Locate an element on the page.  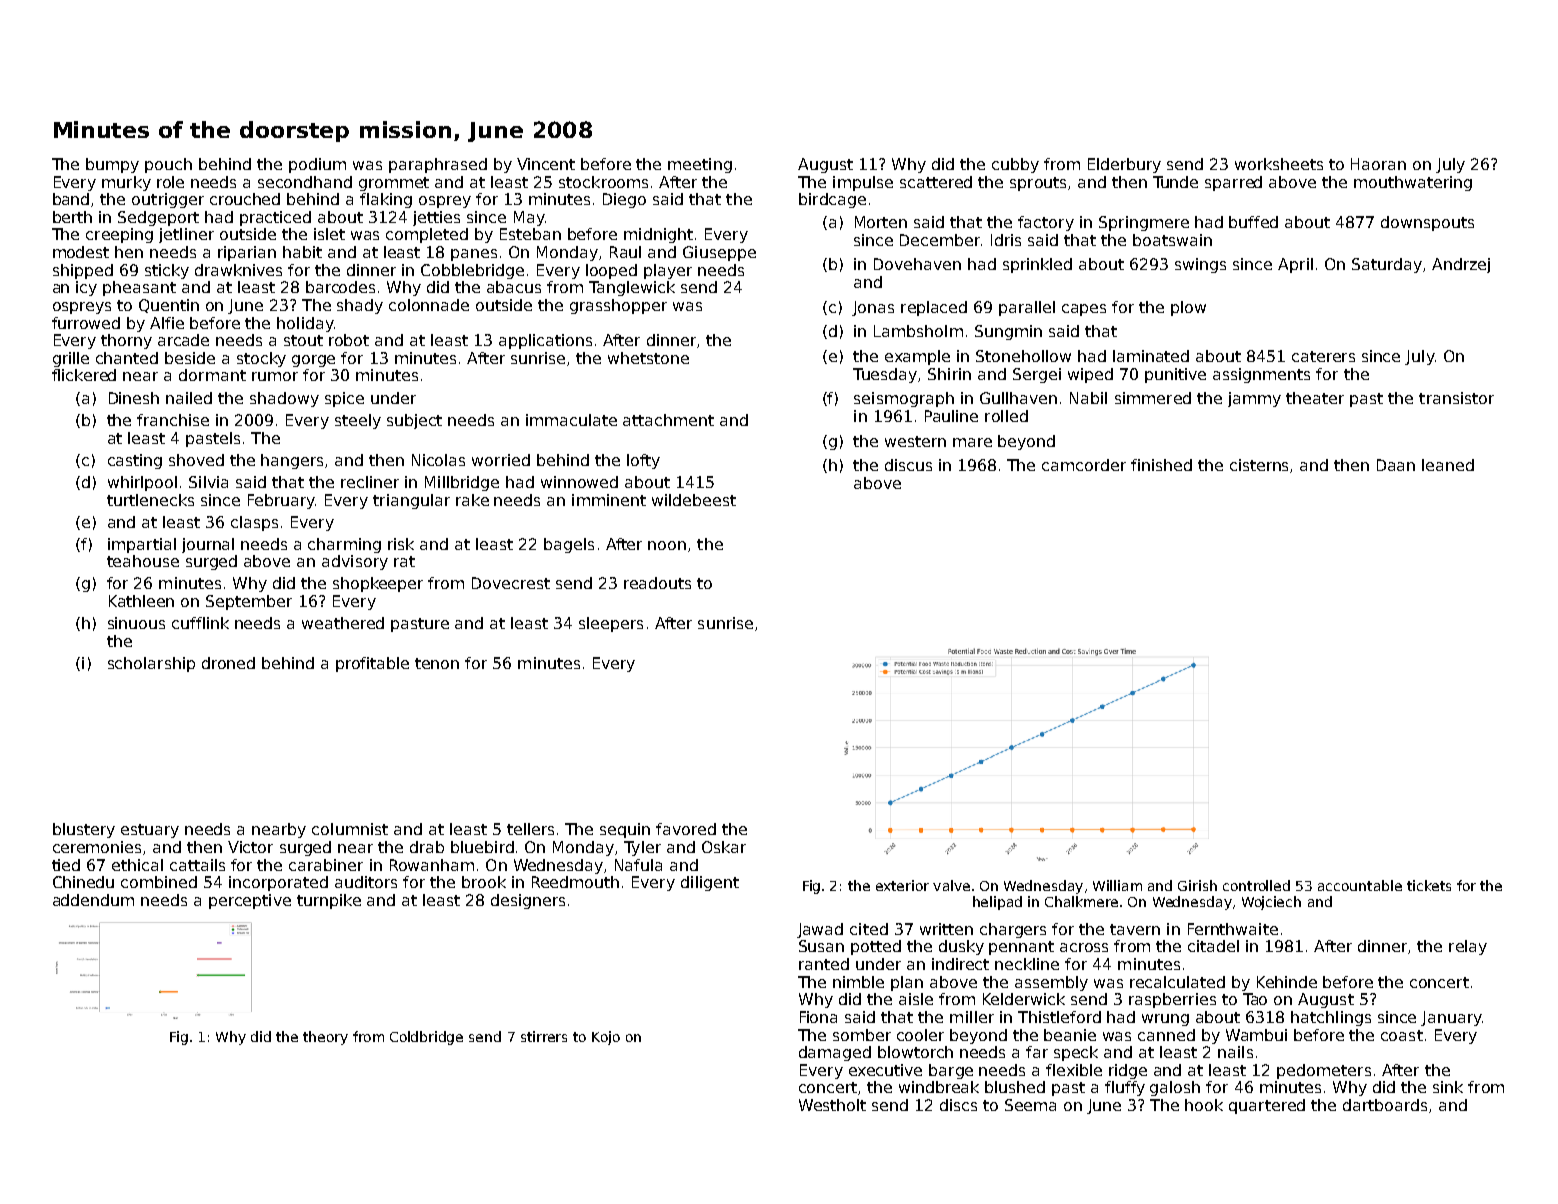
impulse is located at coordinates (863, 183).
